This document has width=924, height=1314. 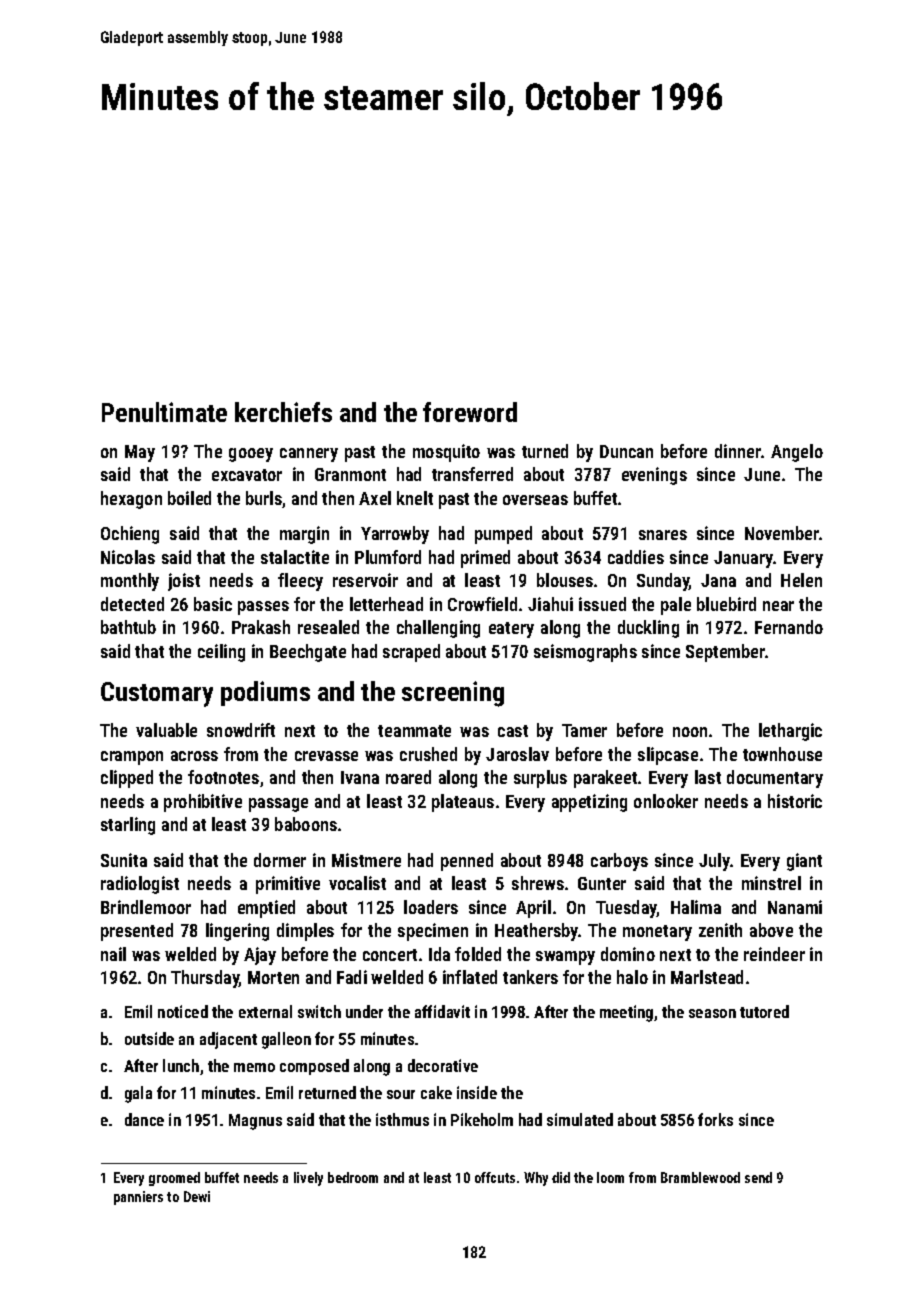 What do you see at coordinates (738, 451) in the document?
I see `dinner` at bounding box center [738, 451].
